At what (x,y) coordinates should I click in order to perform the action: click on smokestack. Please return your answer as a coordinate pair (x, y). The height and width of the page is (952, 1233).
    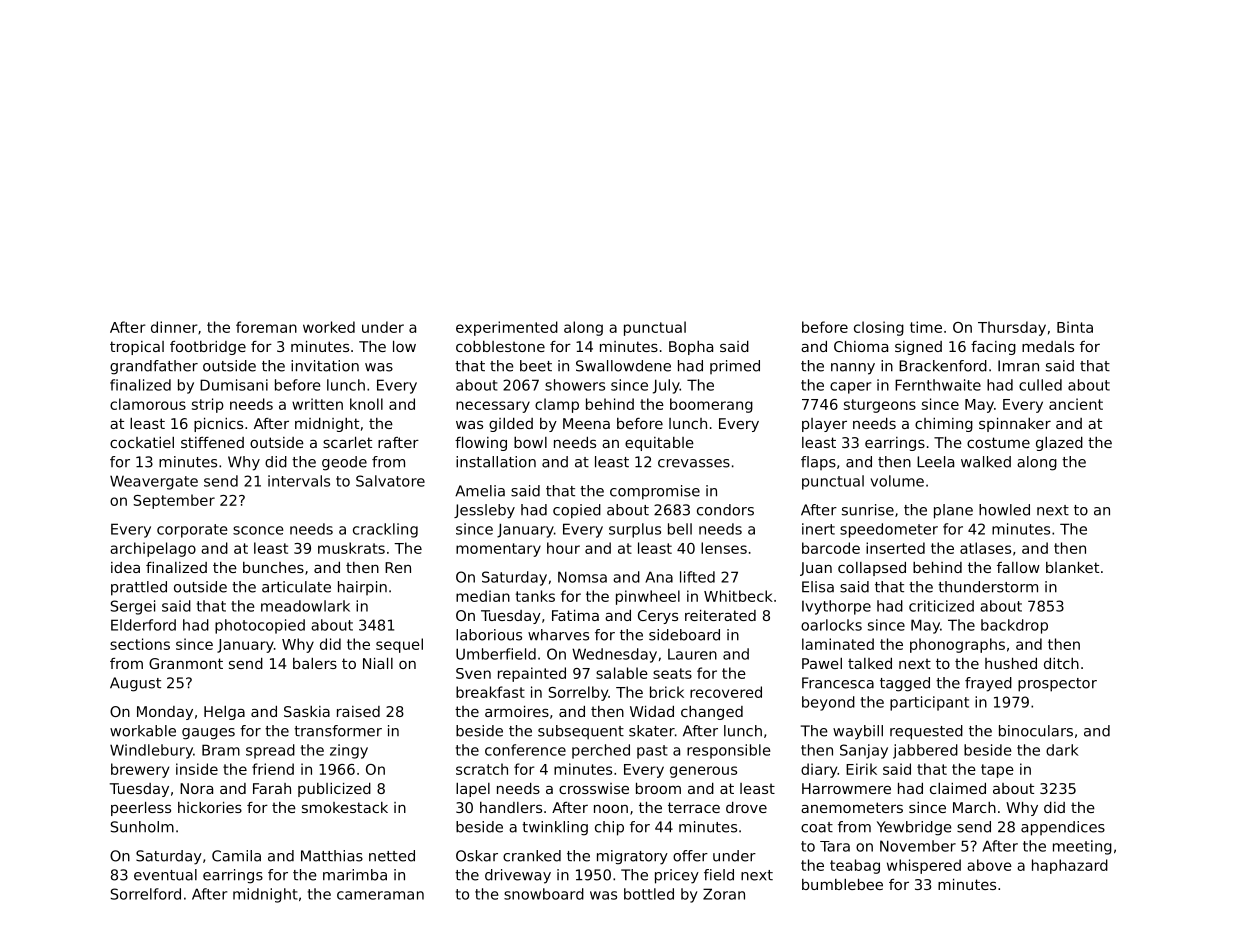
    Looking at the image, I should click on (345, 807).
